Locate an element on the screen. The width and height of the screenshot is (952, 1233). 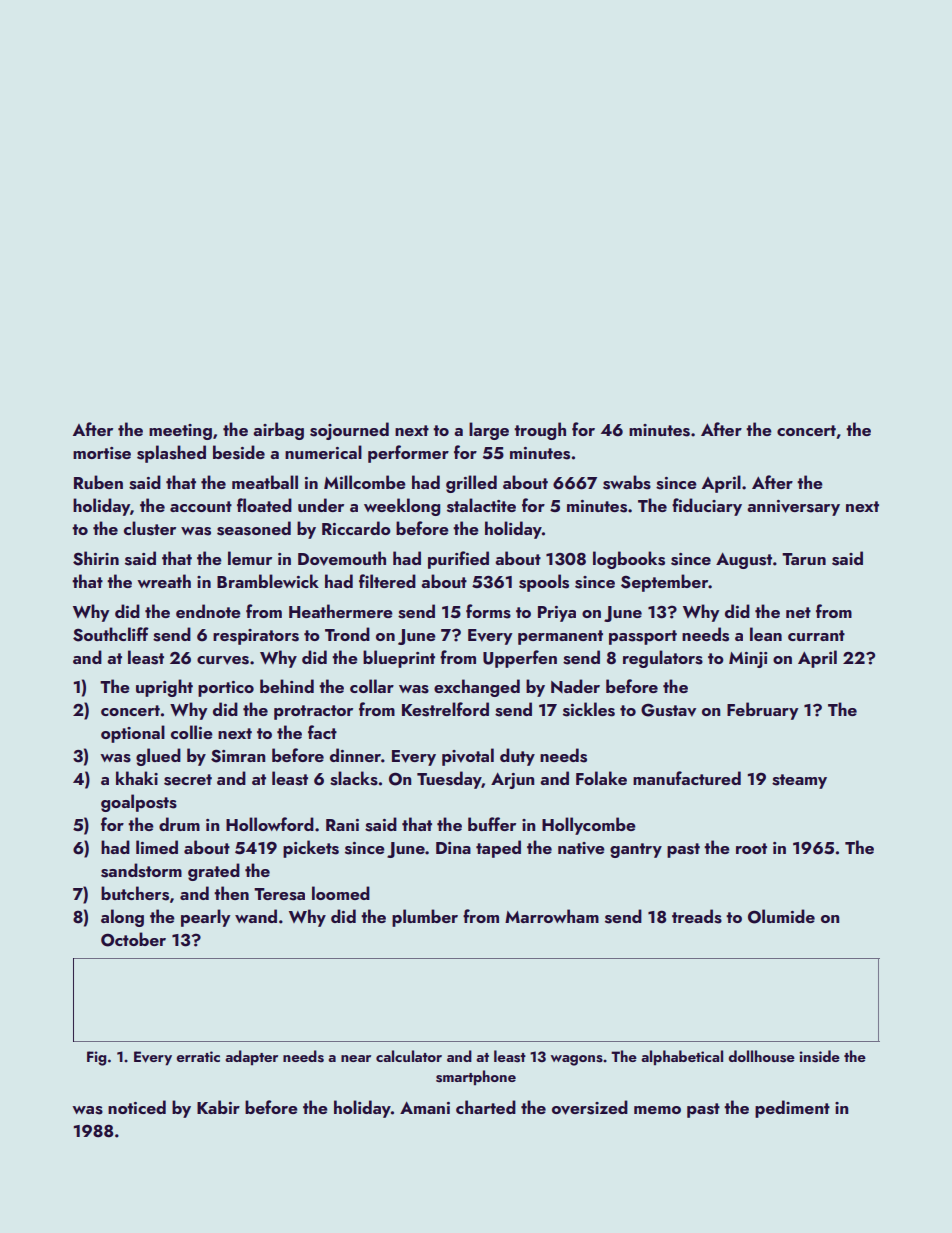
meeting is located at coordinates (180, 432).
